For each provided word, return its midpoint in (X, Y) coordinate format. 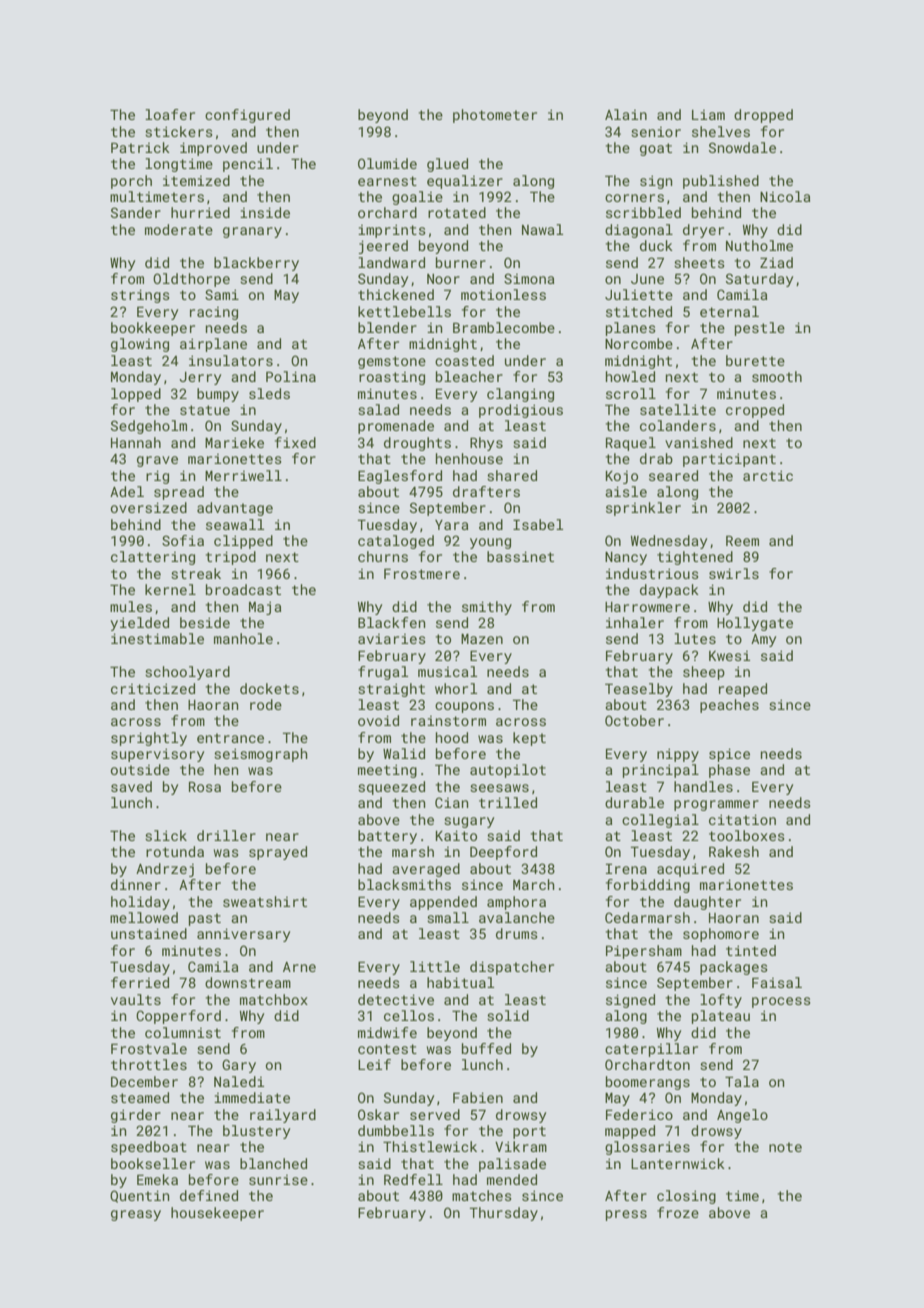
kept (529, 739)
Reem (742, 540)
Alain (626, 114)
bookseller (153, 1163)
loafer (170, 114)
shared (512, 475)
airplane (213, 345)
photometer (495, 116)
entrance (230, 738)
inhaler (635, 622)
